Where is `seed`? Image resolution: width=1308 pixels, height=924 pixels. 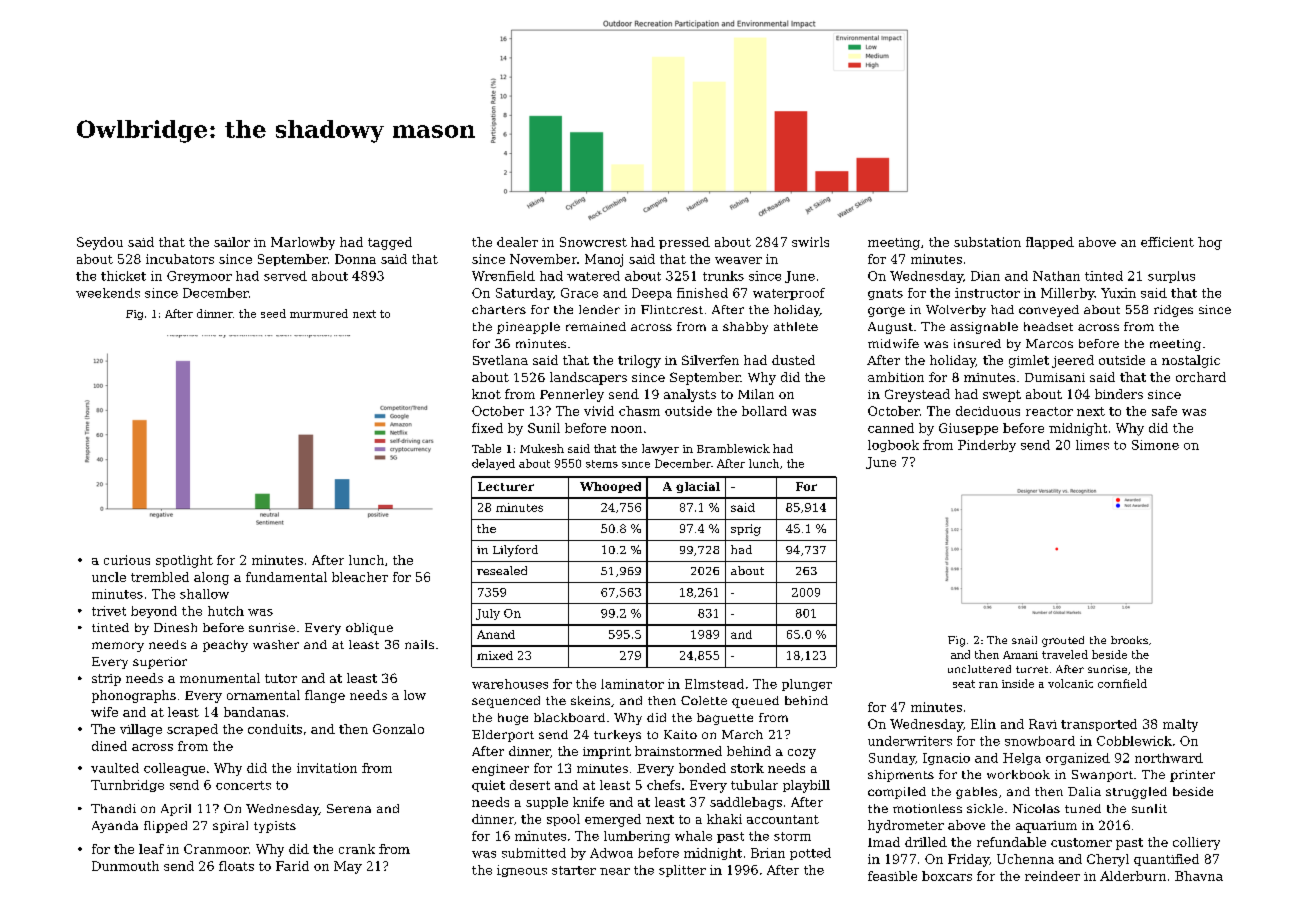
seed is located at coordinates (273, 313).
